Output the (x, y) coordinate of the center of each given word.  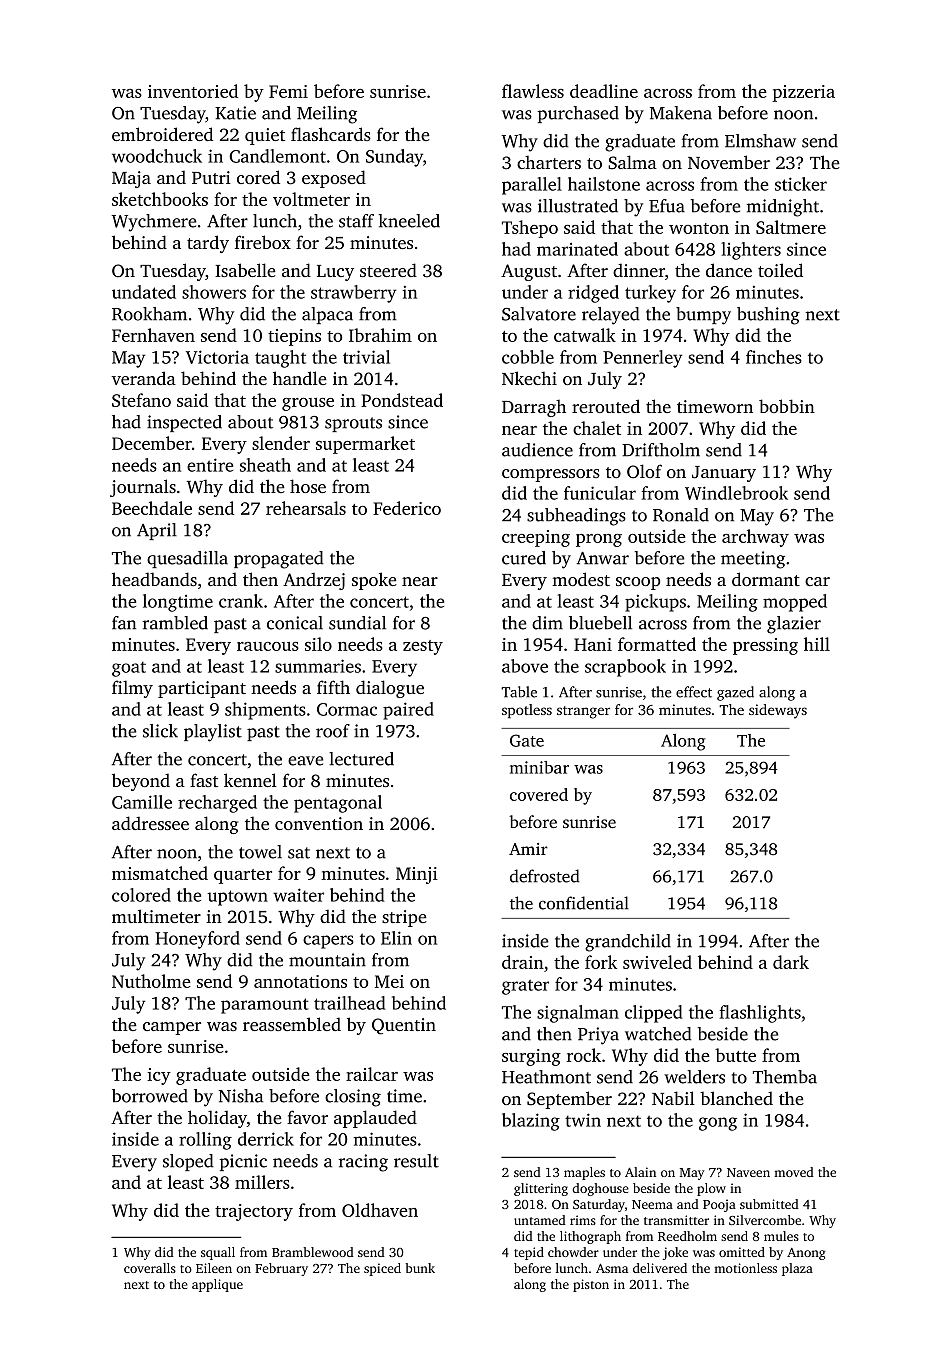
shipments (265, 711)
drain (523, 962)
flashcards (331, 134)
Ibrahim (380, 335)
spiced (382, 1269)
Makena (681, 113)
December (152, 443)
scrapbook (625, 668)
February (281, 1269)
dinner (639, 270)
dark (791, 962)
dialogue (390, 689)
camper (172, 1028)
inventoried (193, 91)
